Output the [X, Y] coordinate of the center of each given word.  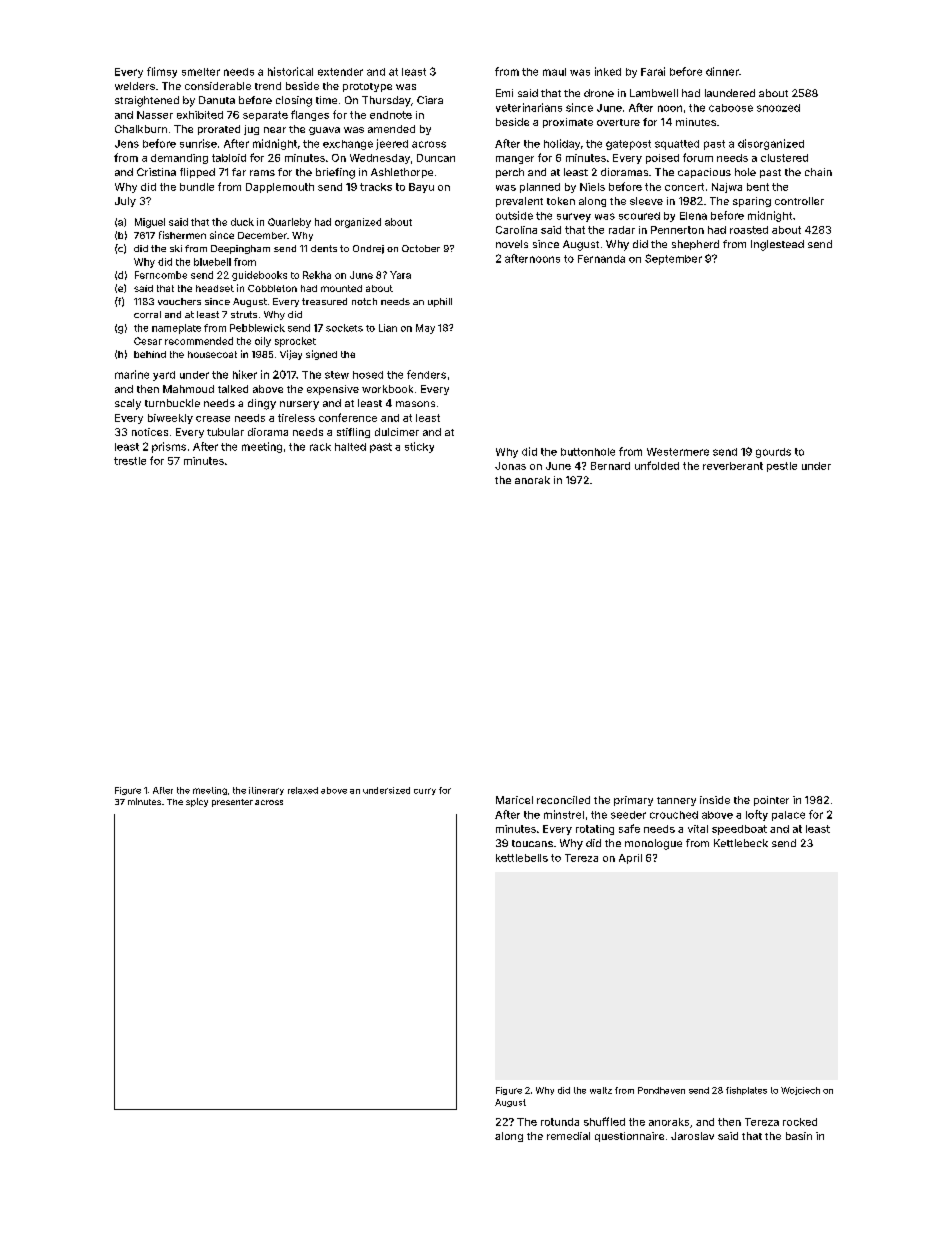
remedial [568, 1136]
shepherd [695, 245]
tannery [676, 801]
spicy [197, 802]
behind [150, 354]
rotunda [560, 1122]
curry [425, 791]
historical [290, 71]
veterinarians [529, 107]
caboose [731, 108]
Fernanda [601, 259]
